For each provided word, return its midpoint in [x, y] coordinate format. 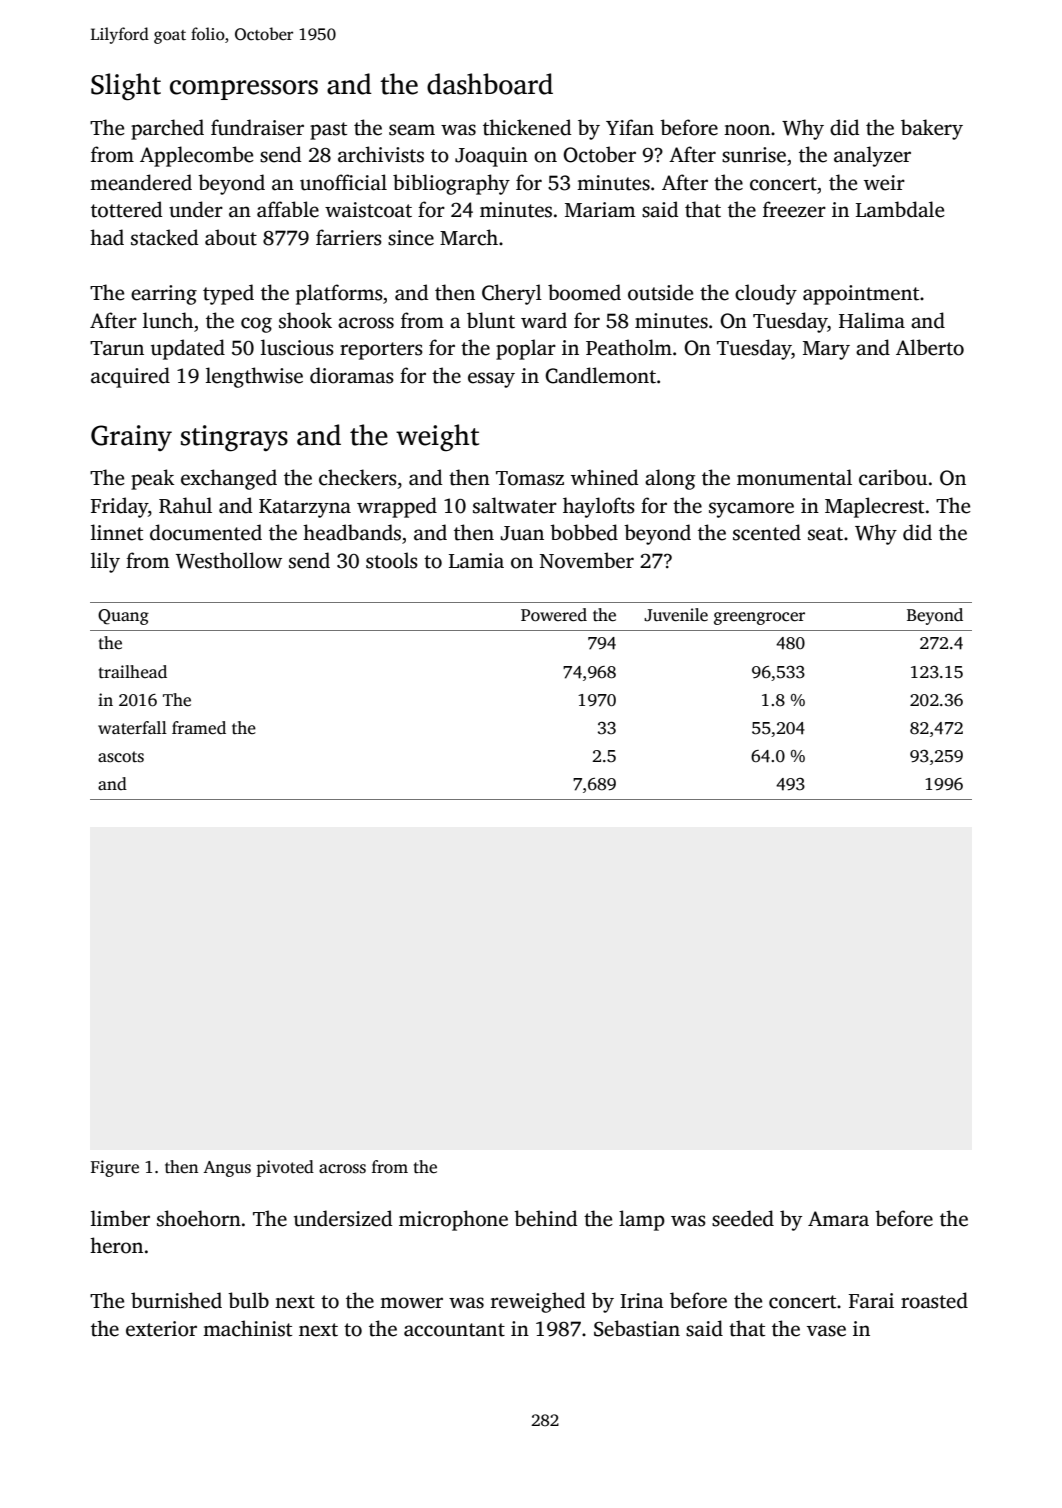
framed [199, 728]
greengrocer [759, 618]
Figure [115, 1168]
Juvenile [676, 615]
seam [412, 130]
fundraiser [257, 127]
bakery [932, 129]
